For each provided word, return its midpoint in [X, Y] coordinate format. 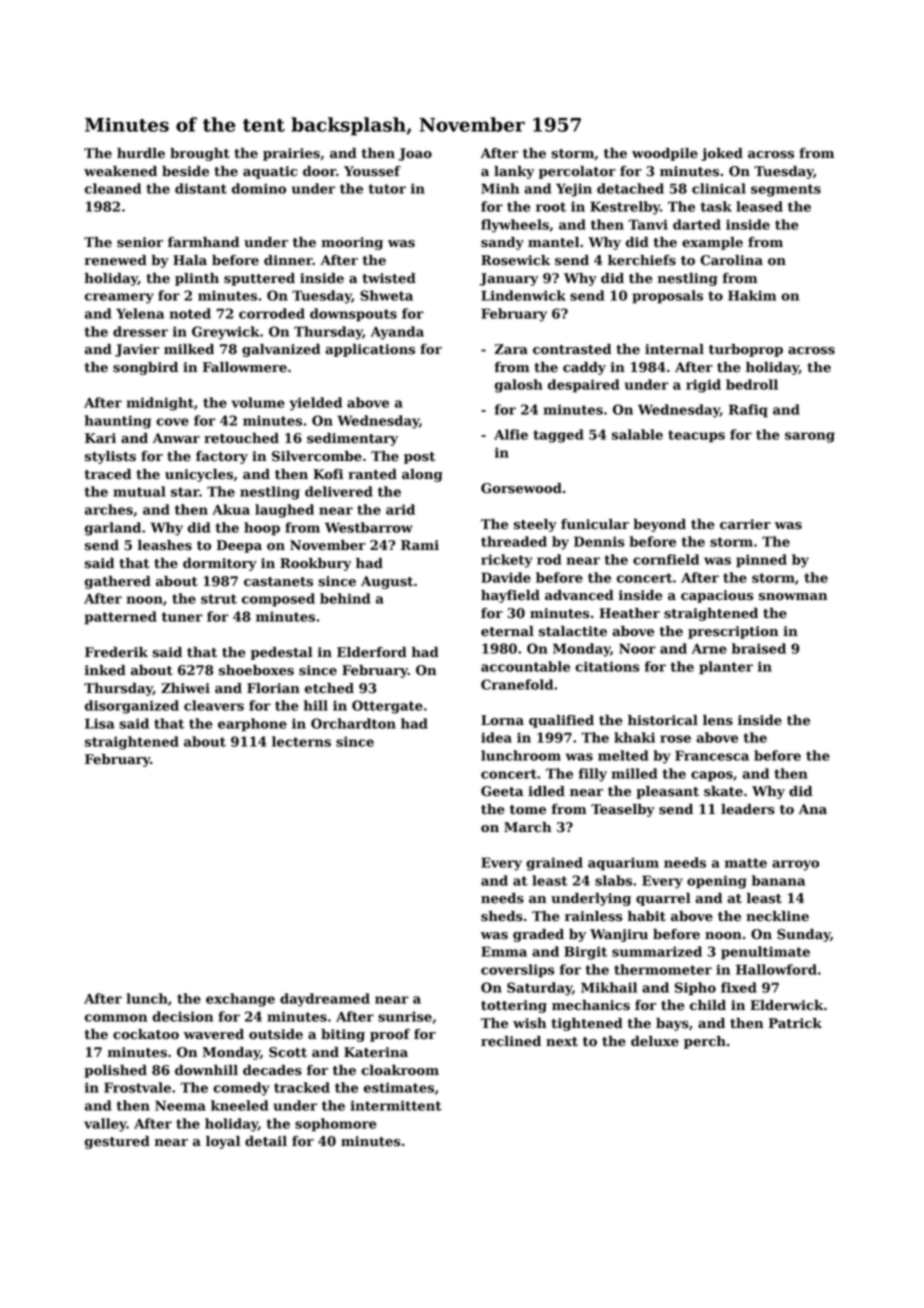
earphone [252, 725]
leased [759, 206]
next [562, 1042]
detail [266, 1141]
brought [200, 154]
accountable [525, 666]
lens [718, 720]
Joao [415, 154]
